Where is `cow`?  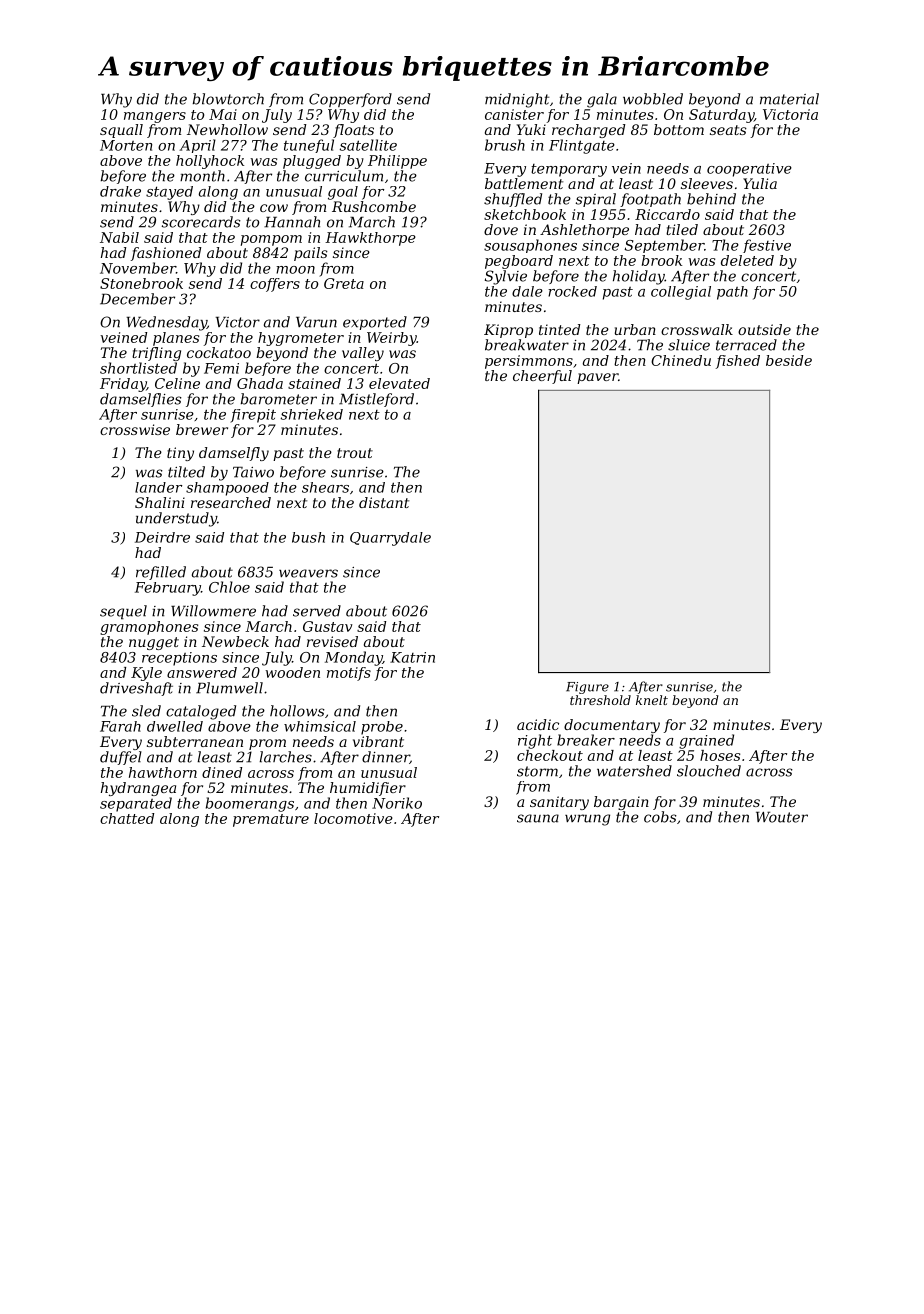
cow is located at coordinates (274, 208).
